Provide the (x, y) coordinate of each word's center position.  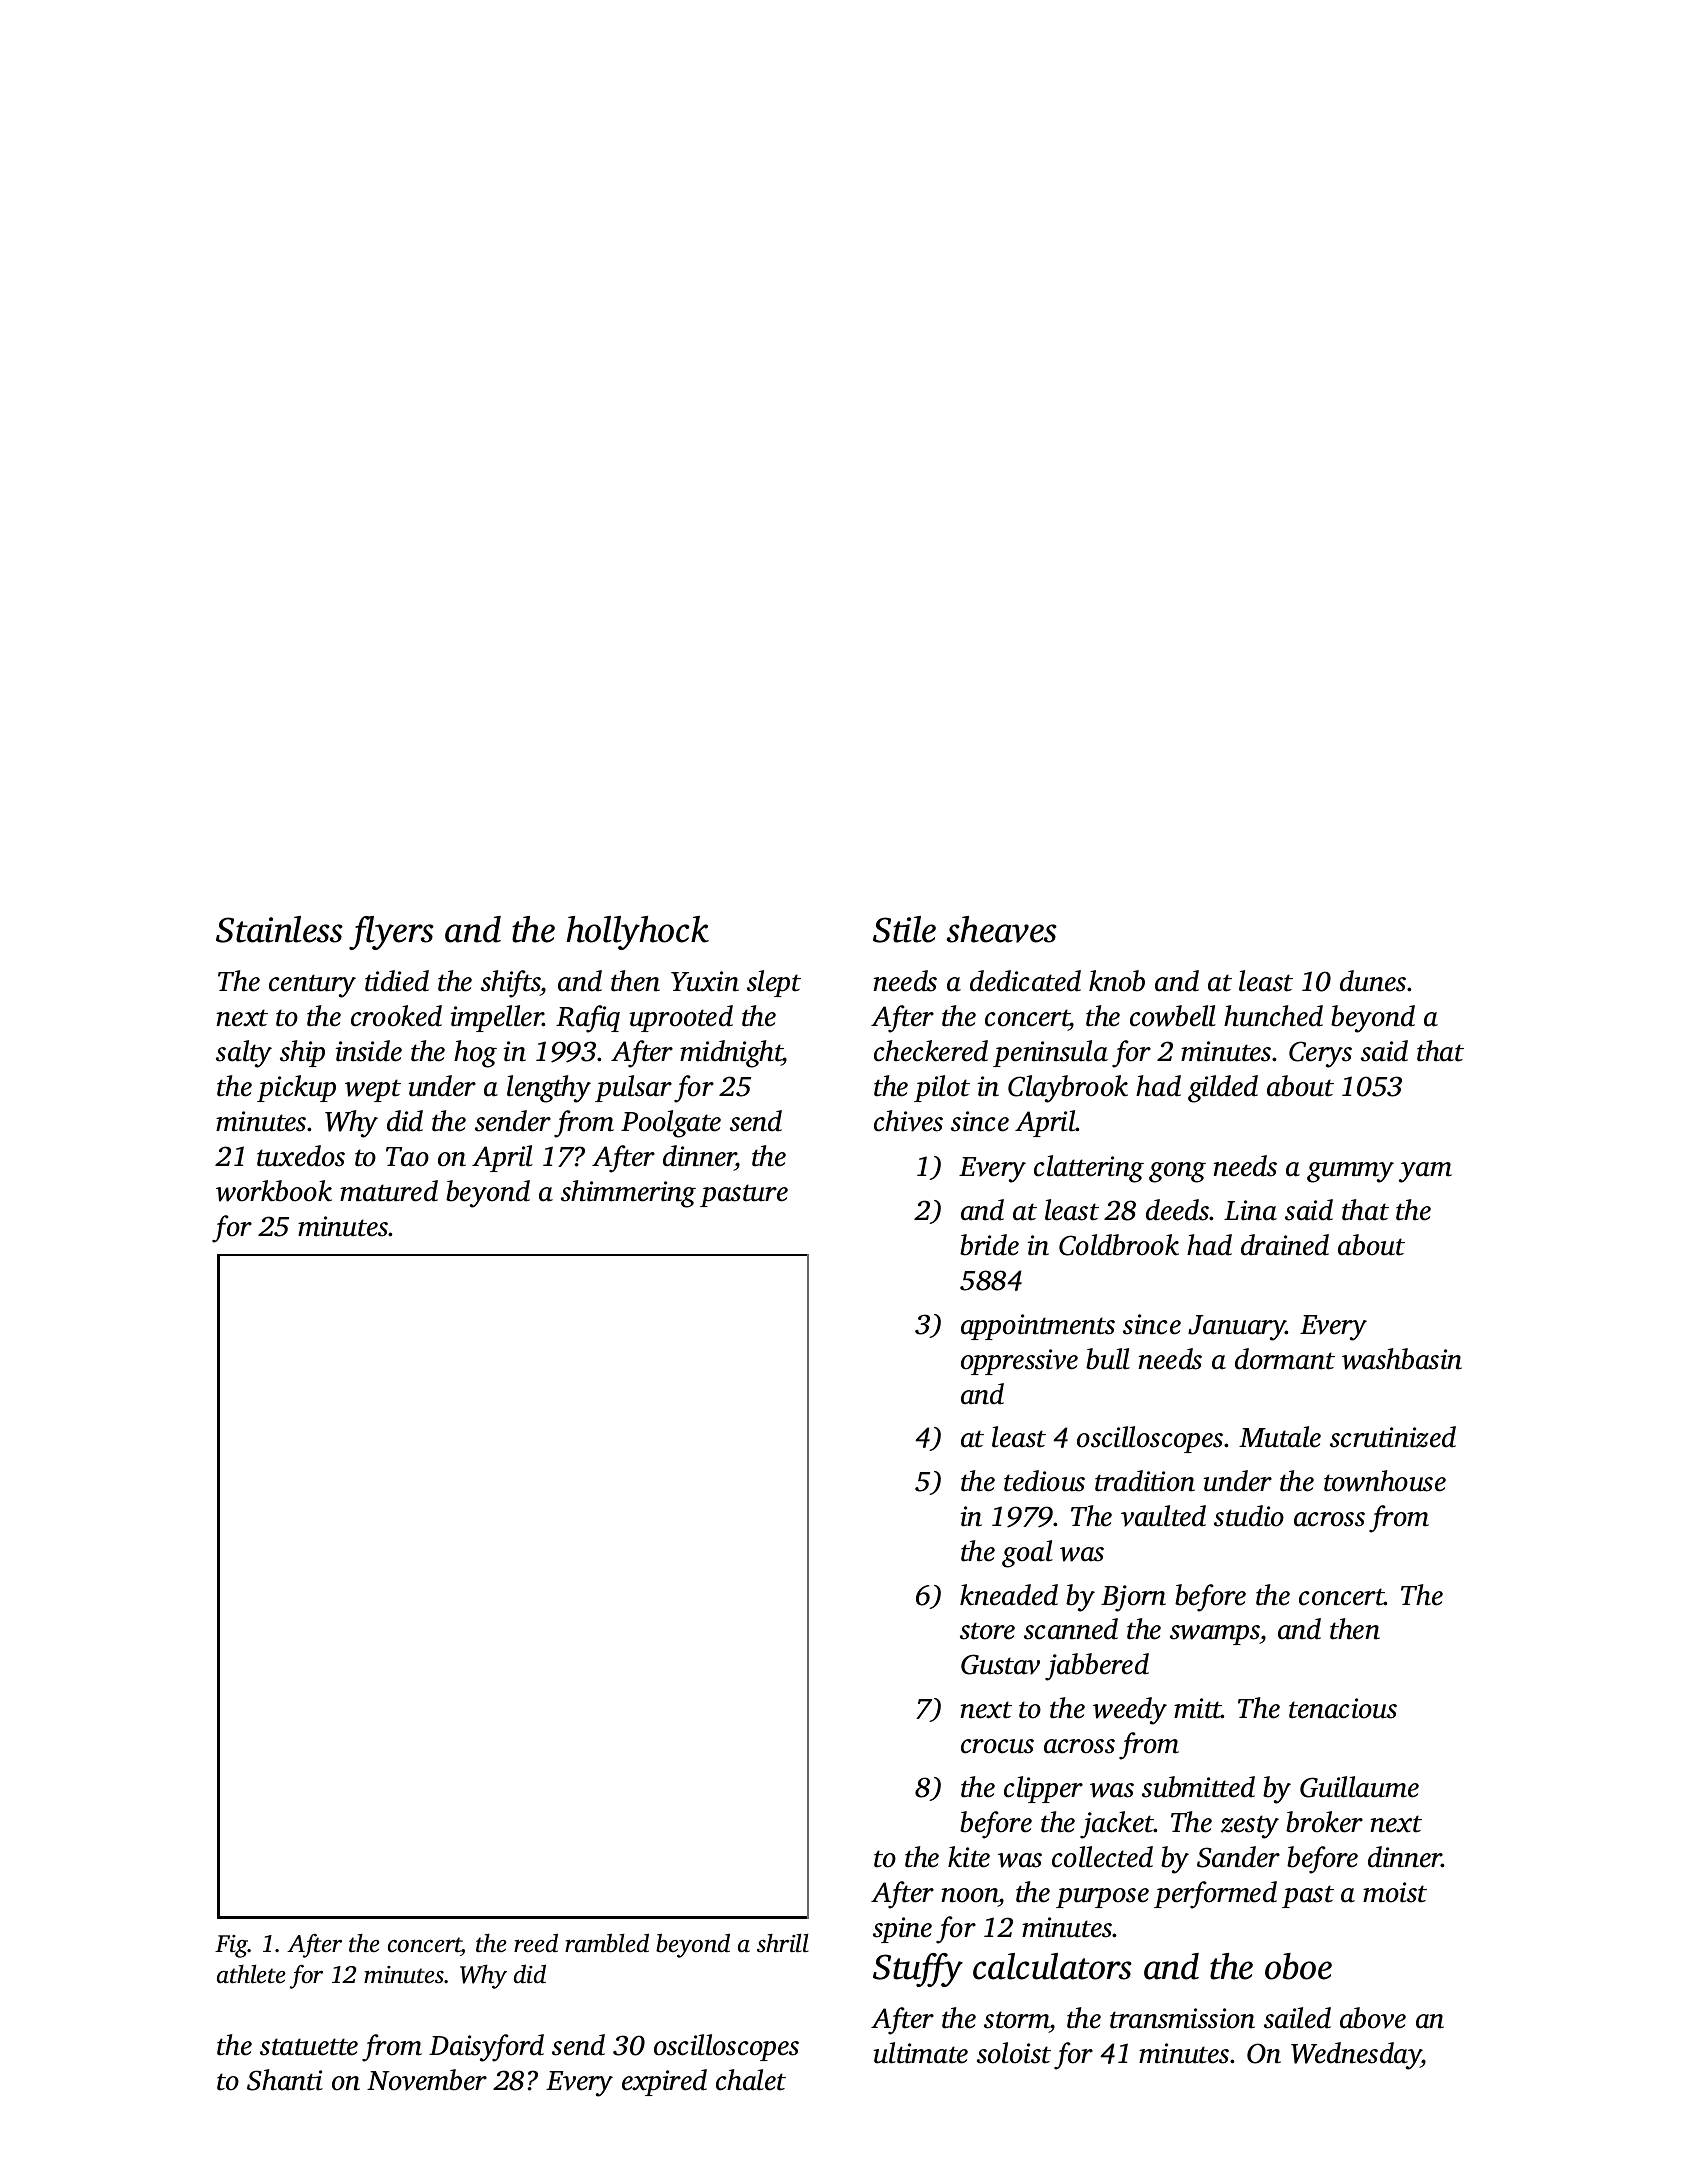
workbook (274, 1191)
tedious (1044, 1481)
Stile (904, 929)
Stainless (279, 929)
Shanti (285, 2080)
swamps (1215, 1635)
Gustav (1000, 1664)
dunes (1373, 981)
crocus (997, 1746)
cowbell (1173, 1016)
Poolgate (671, 1124)
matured (389, 1191)
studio (1249, 1516)
